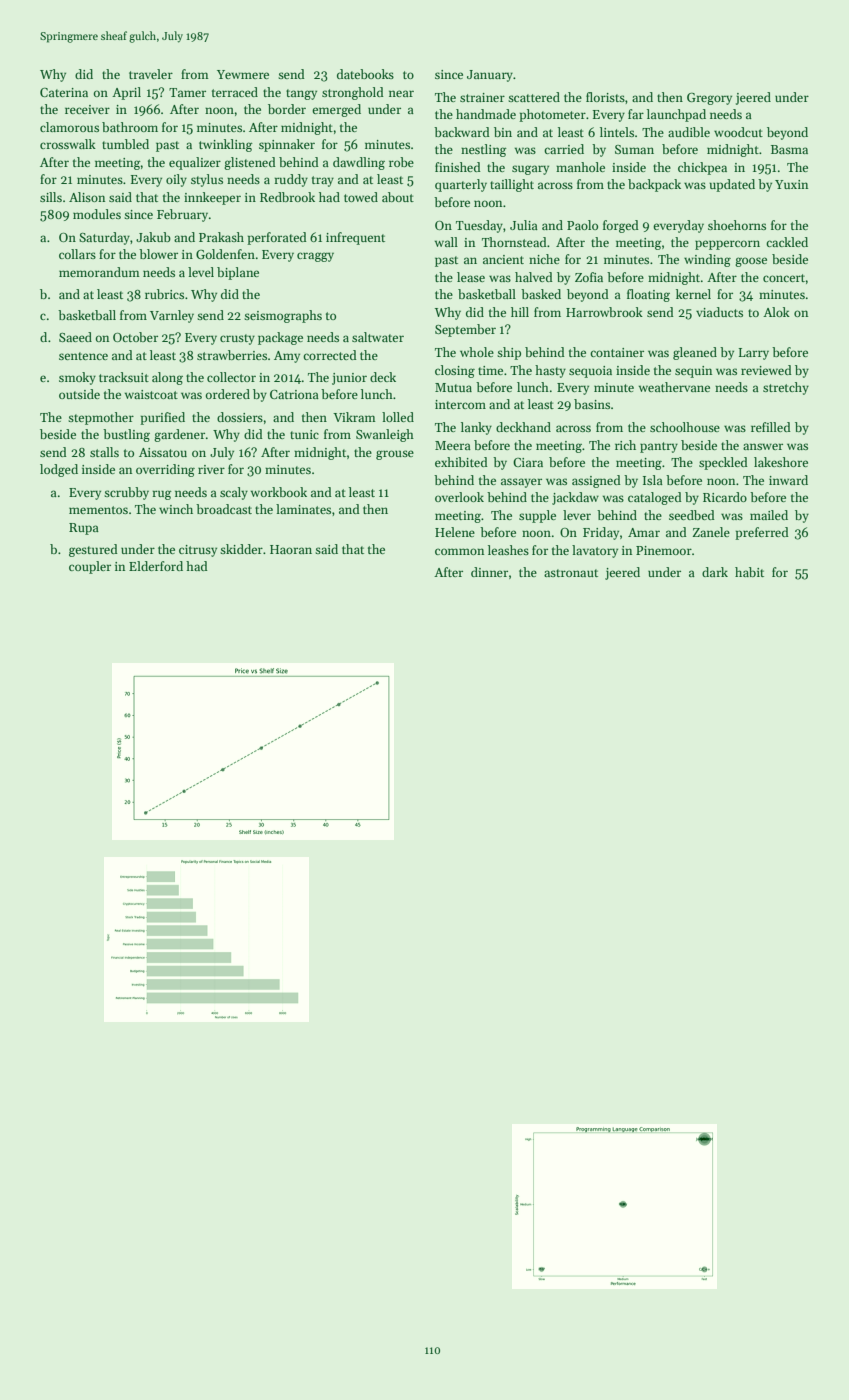  What do you see at coordinates (512, 185) in the screenshot?
I see `taillight` at bounding box center [512, 185].
